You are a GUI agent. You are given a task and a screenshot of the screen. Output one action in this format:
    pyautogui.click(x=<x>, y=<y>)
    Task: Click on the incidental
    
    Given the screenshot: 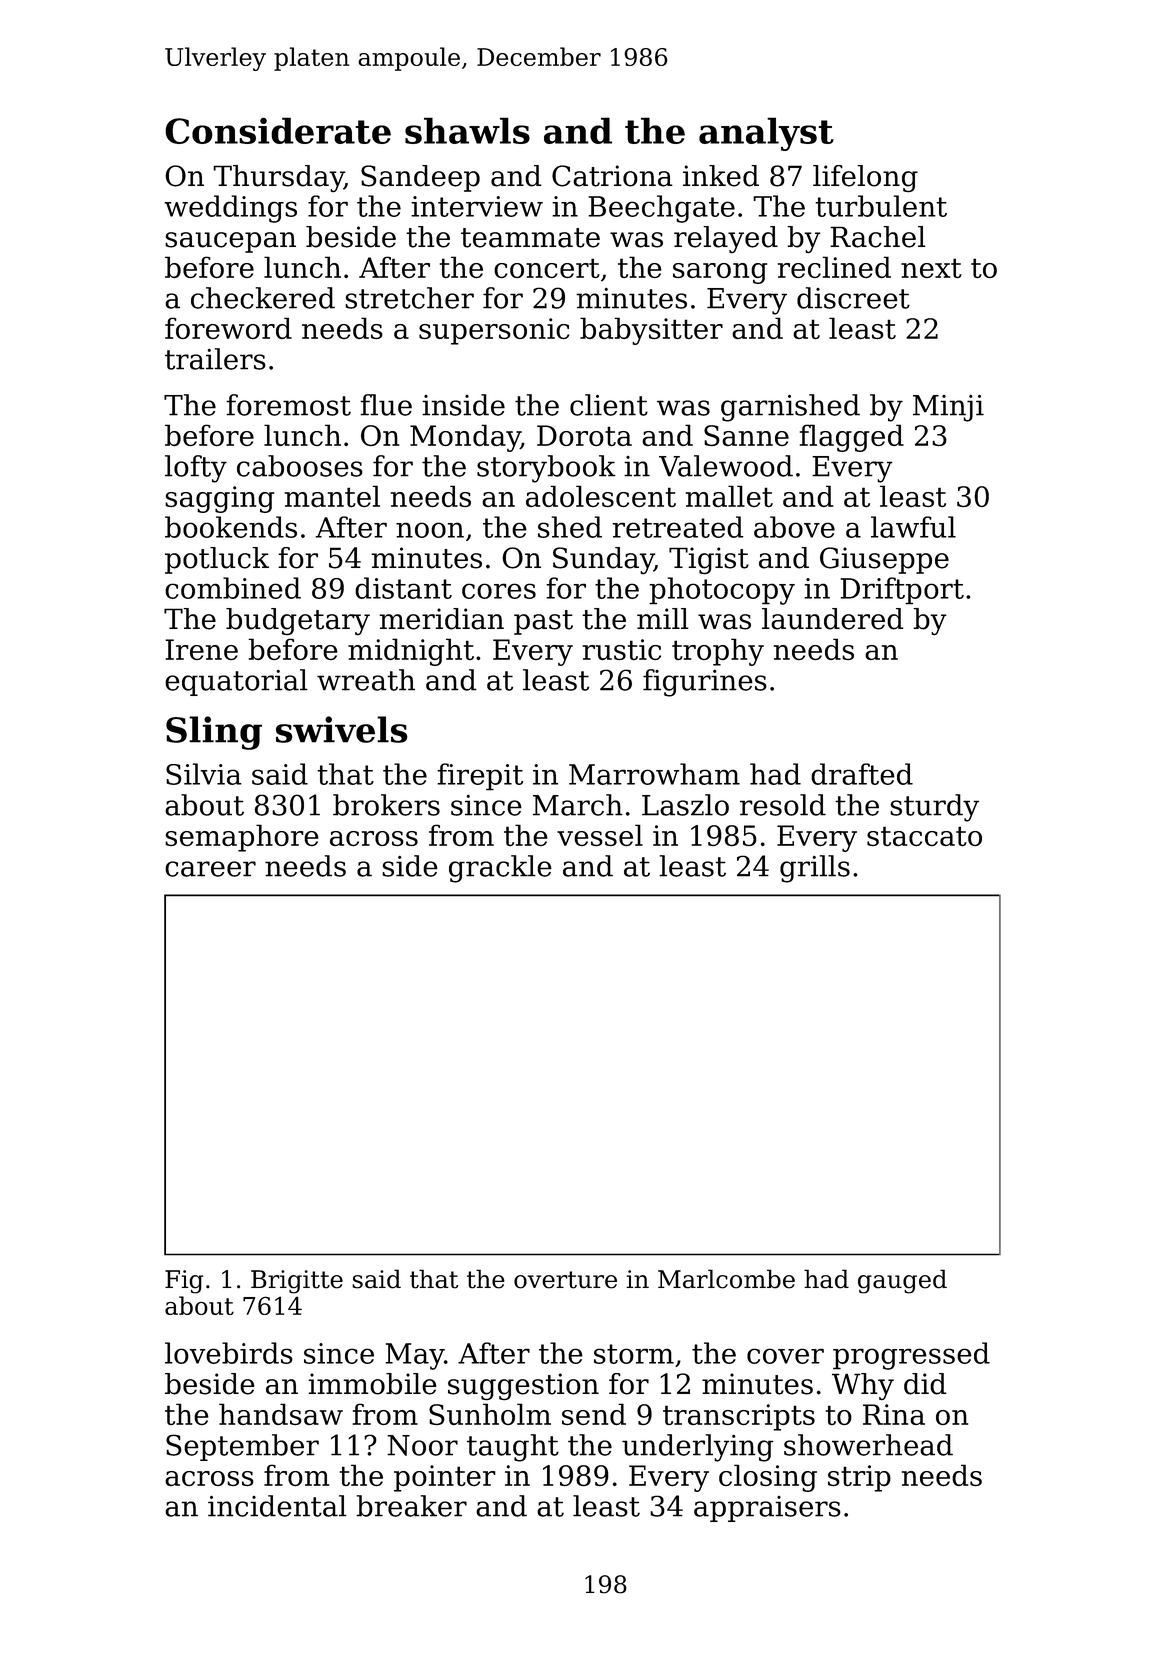 What is the action you would take?
    pyautogui.click(x=277, y=1506)
